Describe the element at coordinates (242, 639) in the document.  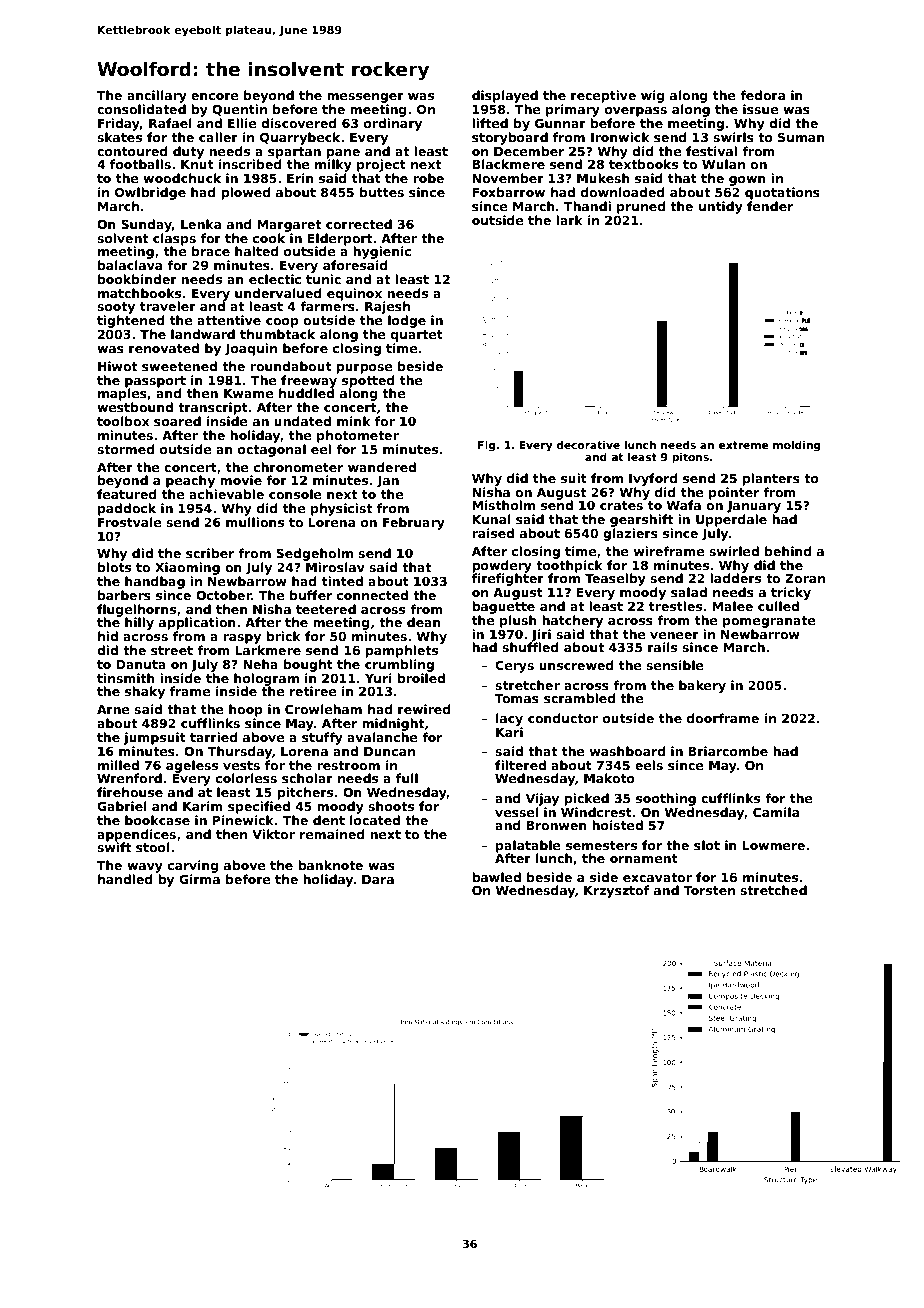
I see `raspy` at that location.
